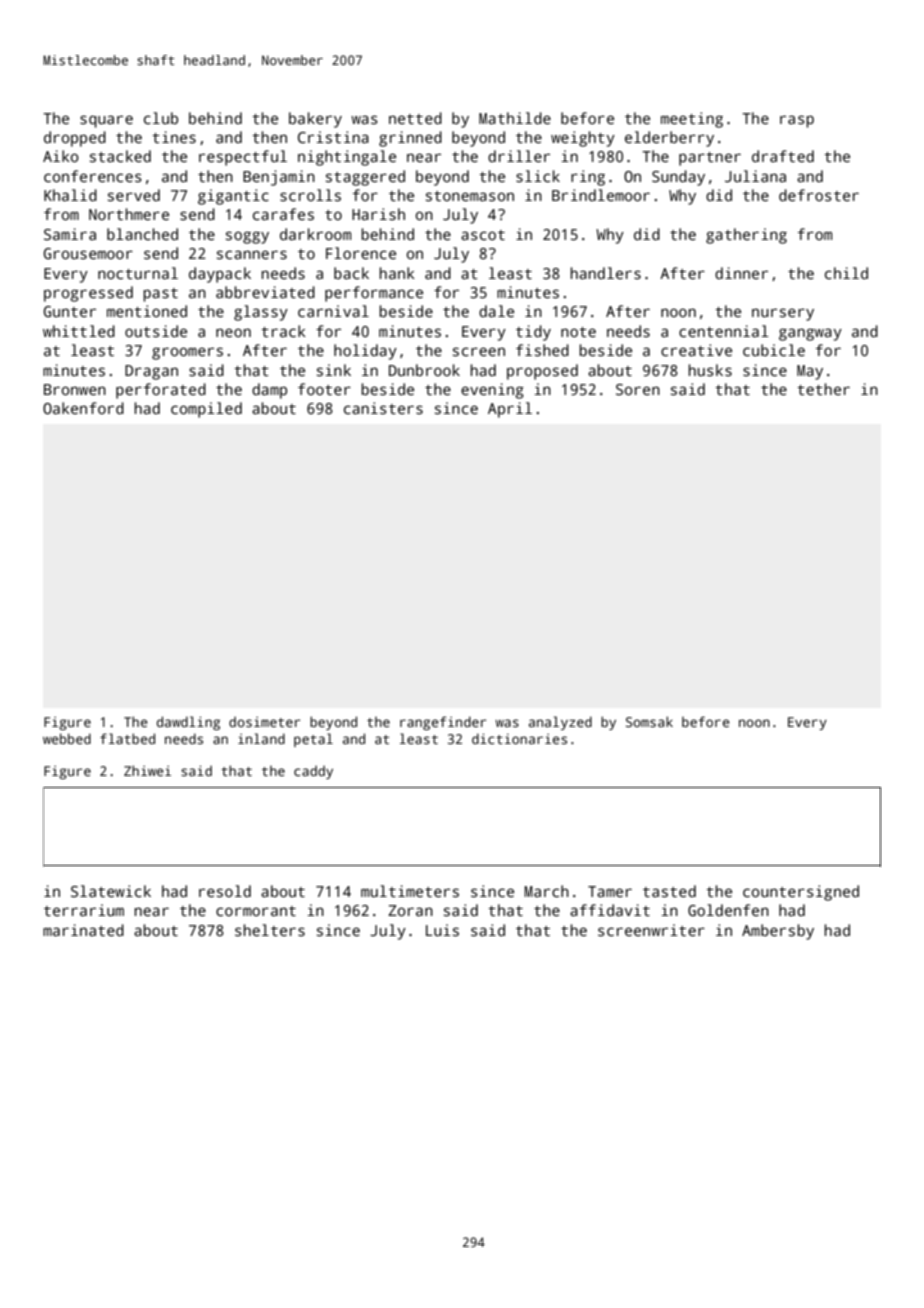 The height and width of the image is (1308, 924). I want to click on canisters, so click(383, 408).
